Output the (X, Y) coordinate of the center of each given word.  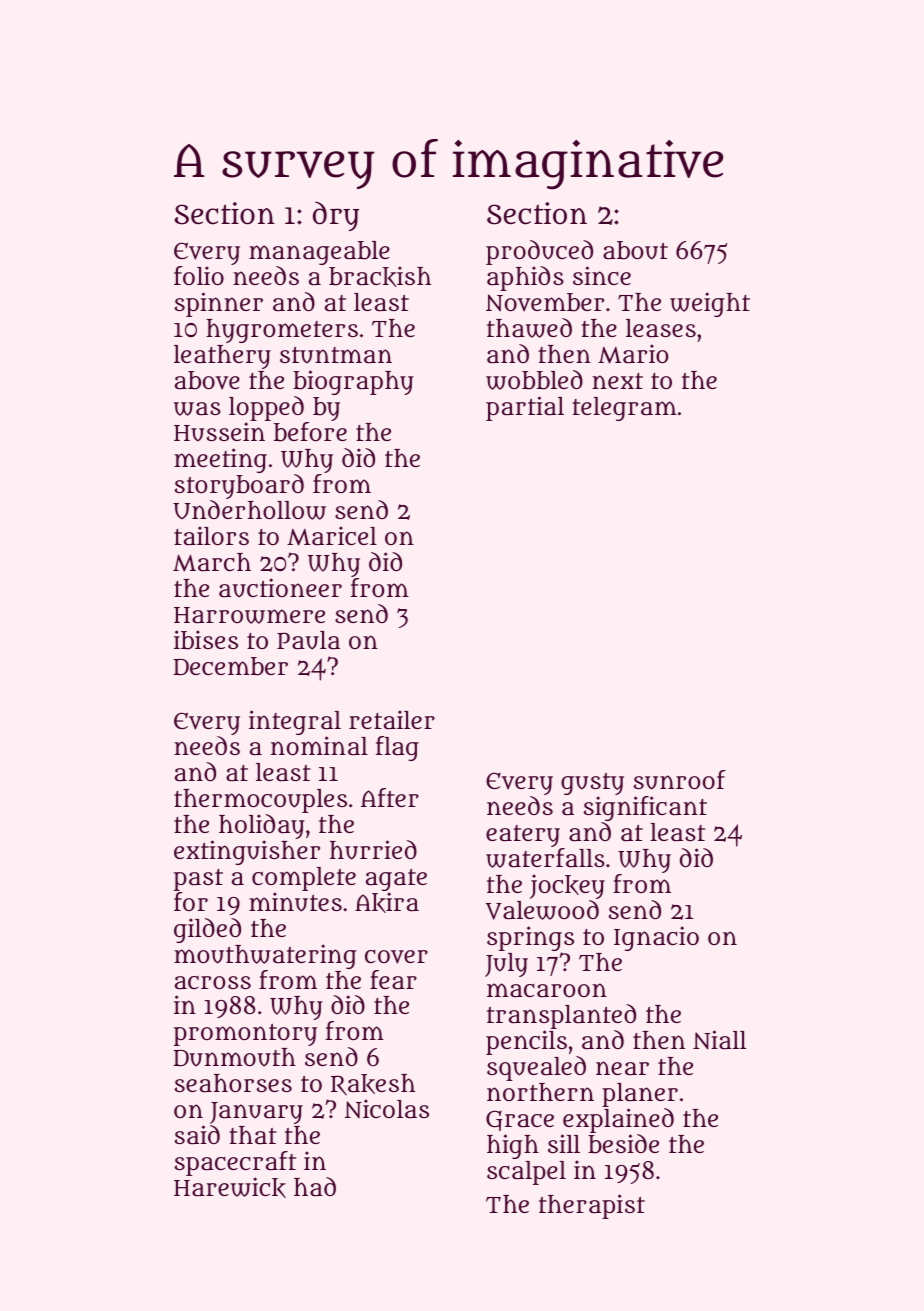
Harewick (230, 1187)
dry (336, 216)
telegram (624, 409)
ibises (206, 640)
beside (623, 1144)
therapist (592, 1206)
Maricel (332, 536)
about (635, 250)
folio (199, 275)
